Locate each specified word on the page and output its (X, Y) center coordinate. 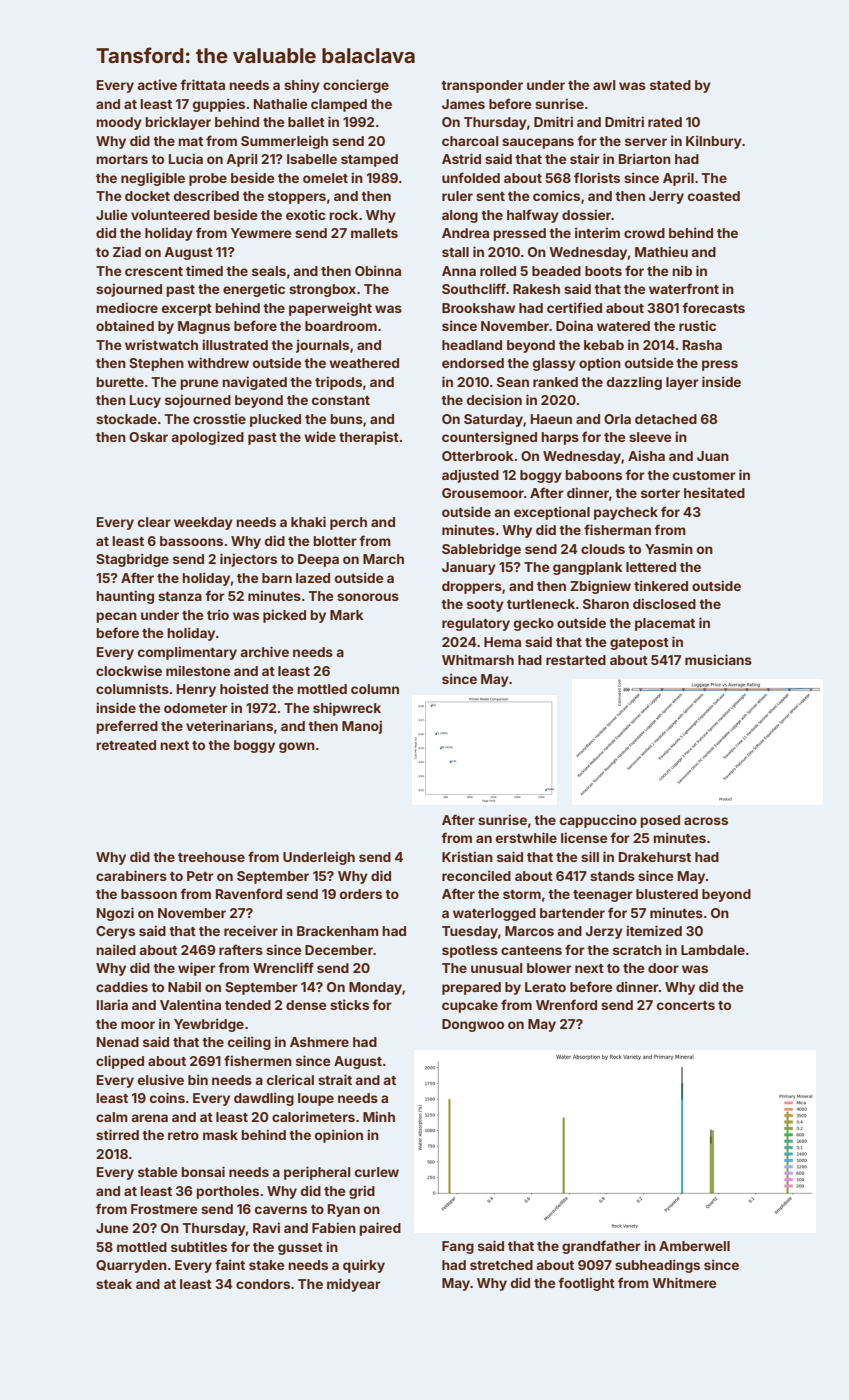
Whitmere (684, 1282)
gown (297, 747)
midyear (354, 1285)
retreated (126, 745)
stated (670, 85)
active (157, 84)
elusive (161, 1079)
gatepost (639, 644)
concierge (356, 86)
